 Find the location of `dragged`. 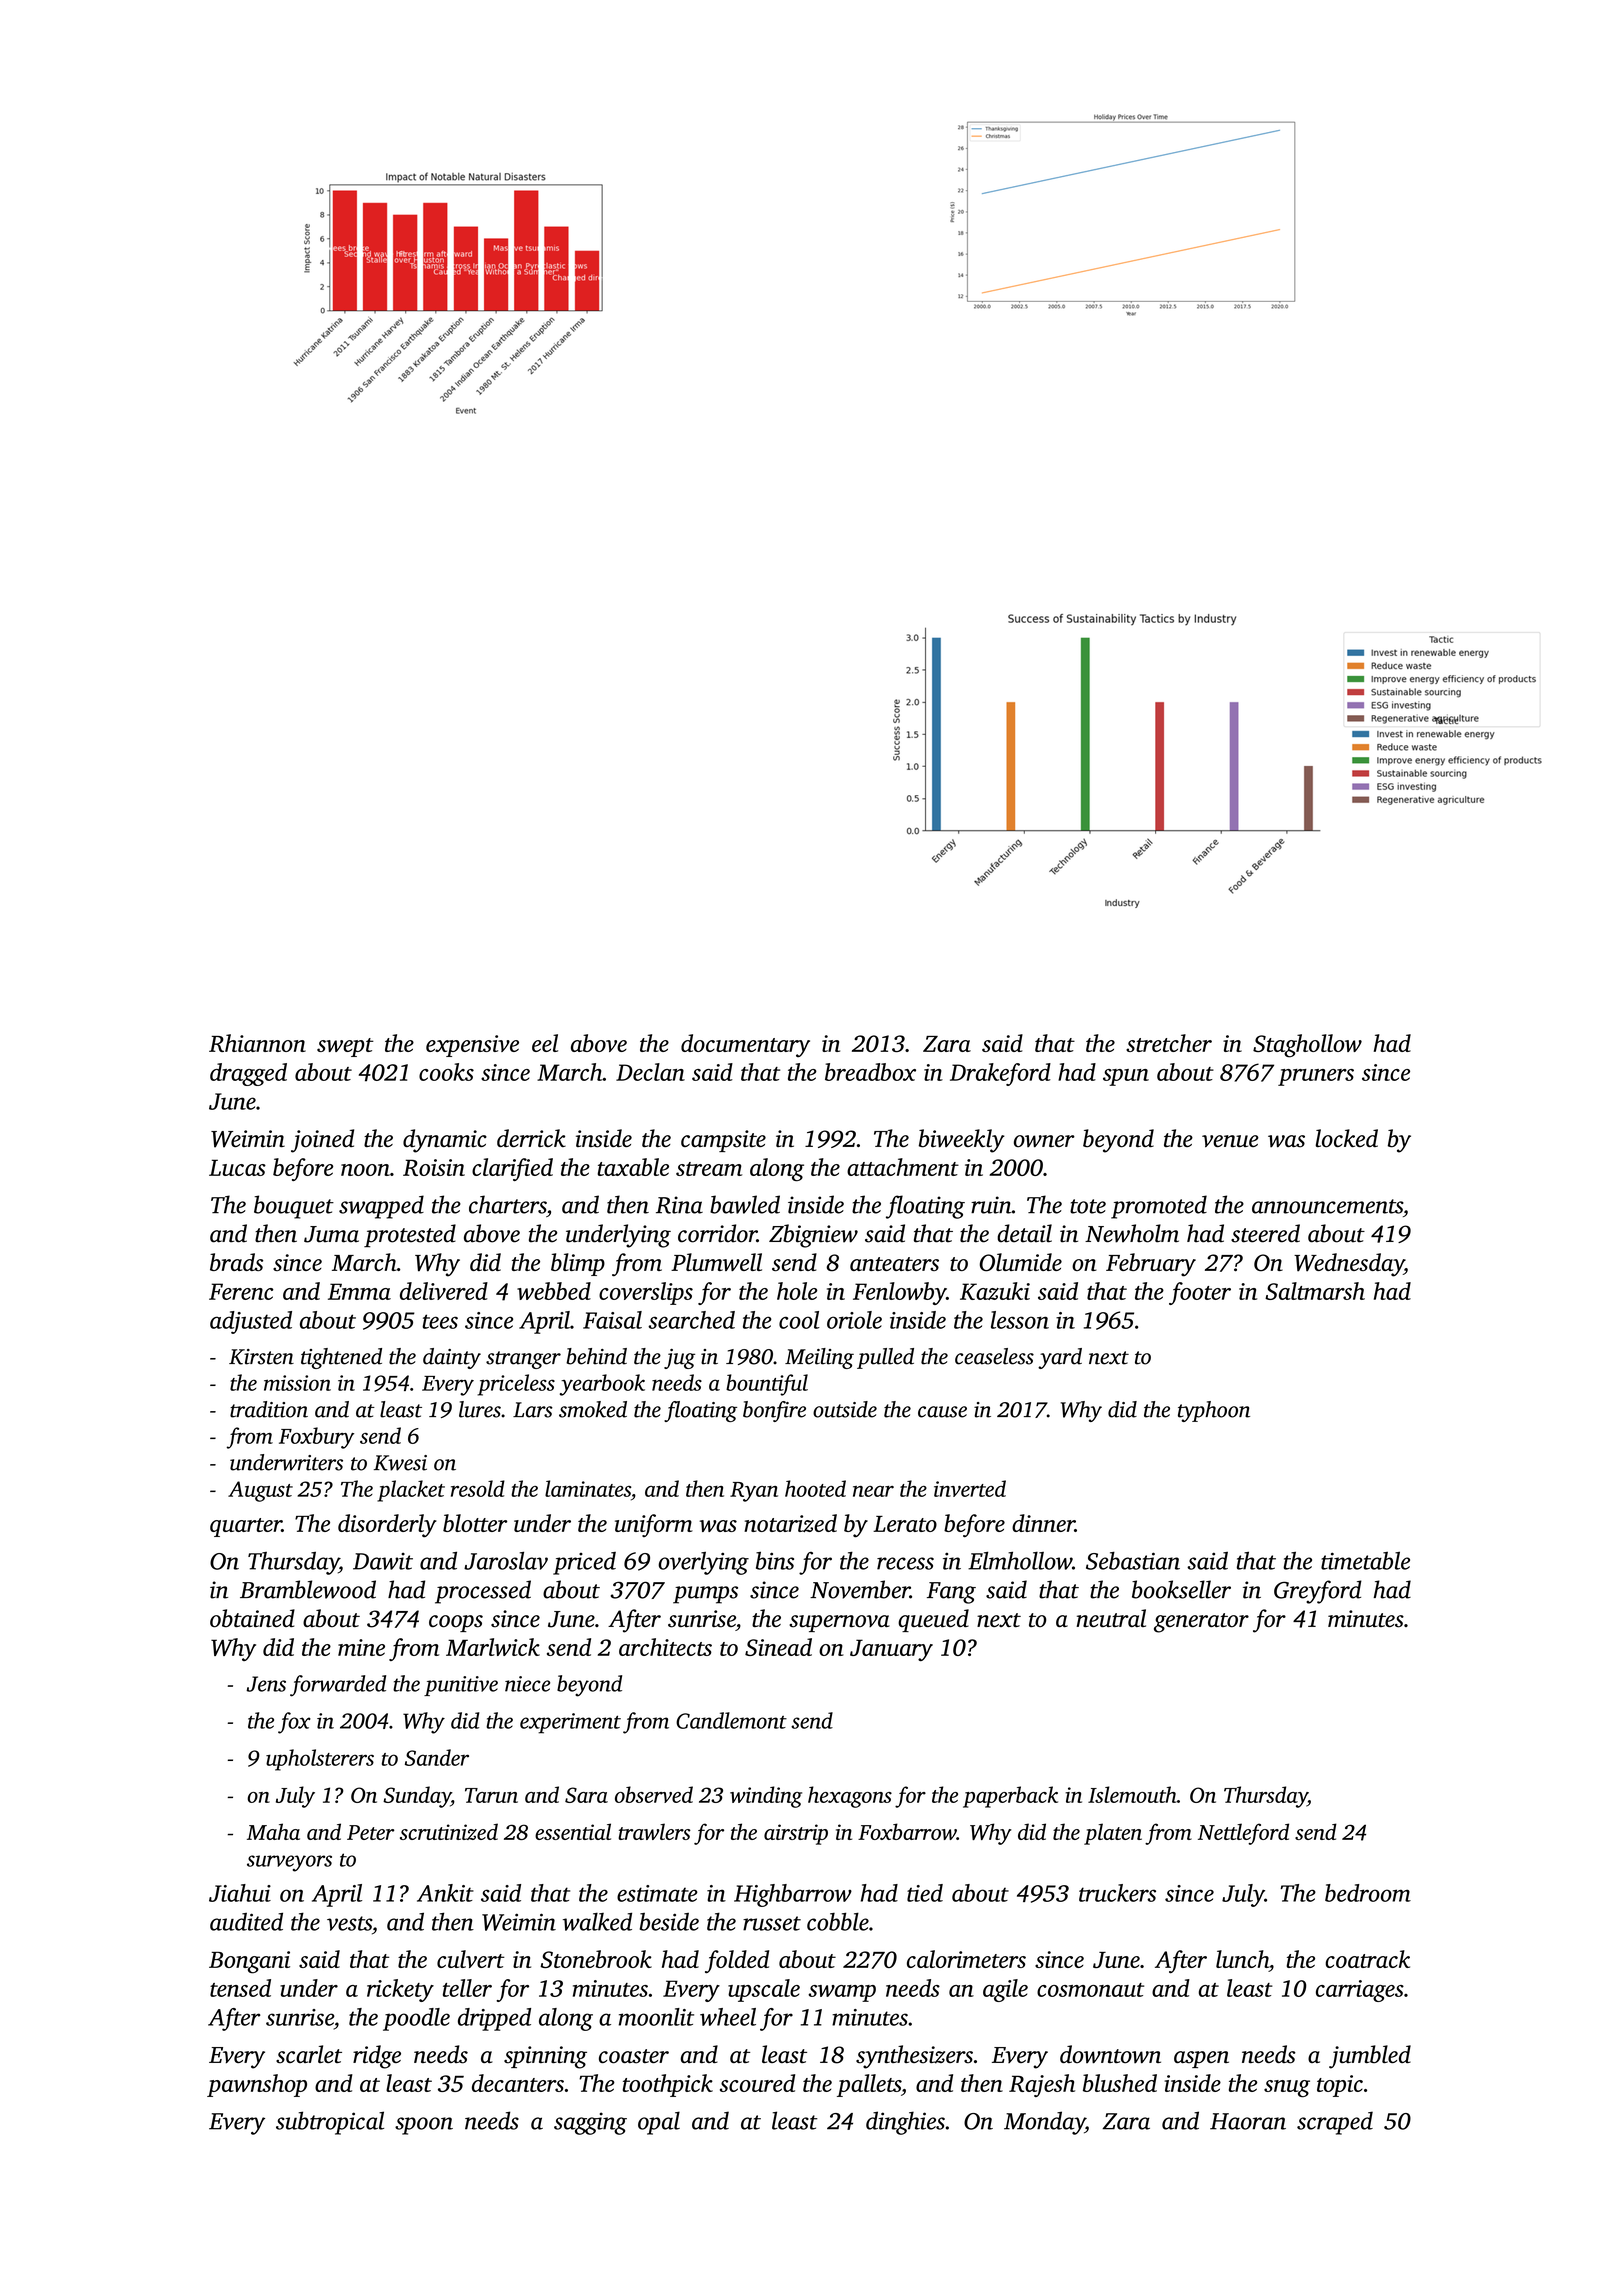

dragged is located at coordinates (248, 1074).
